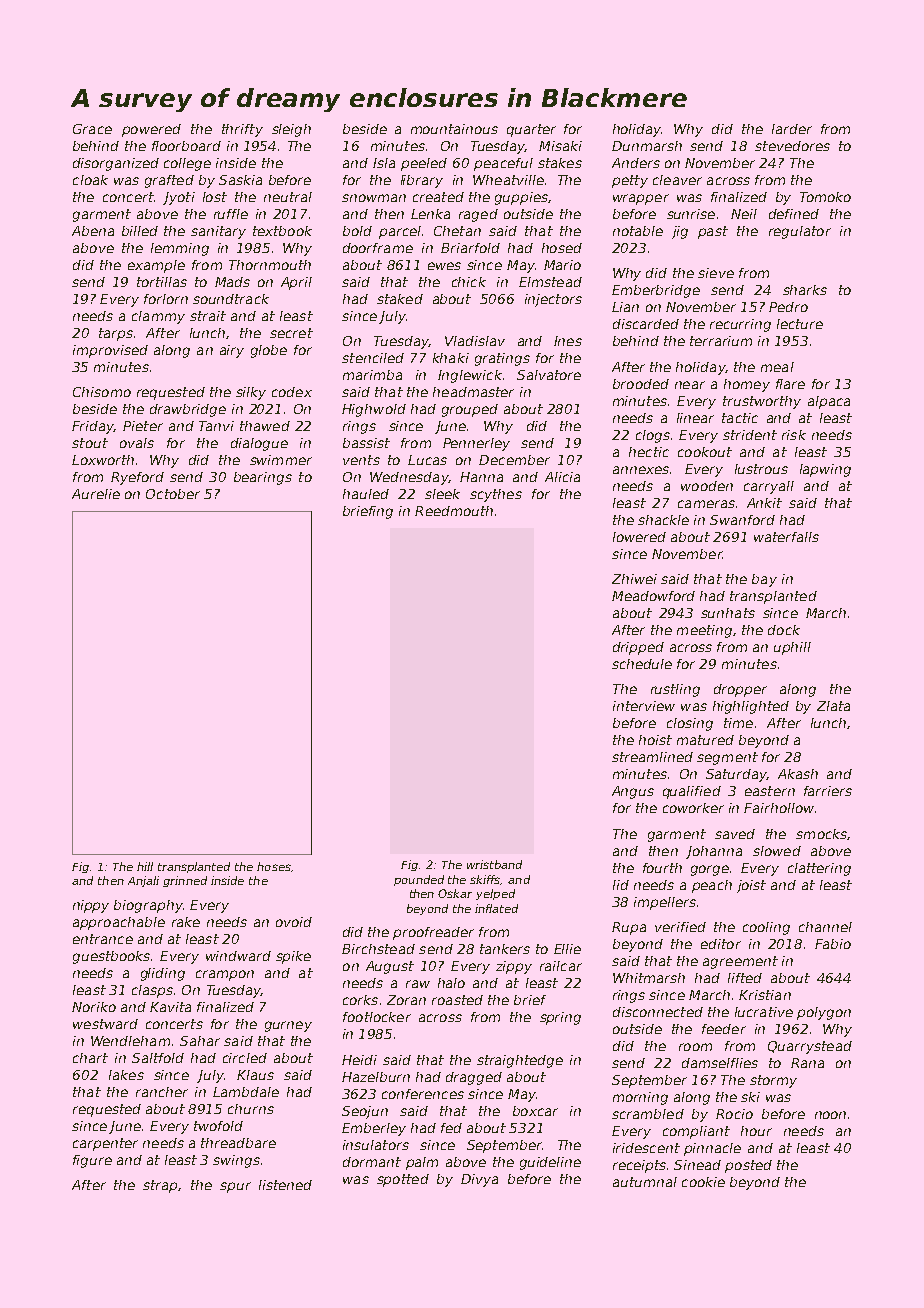 The width and height of the screenshot is (924, 1308). I want to click on spur, so click(235, 1187).
